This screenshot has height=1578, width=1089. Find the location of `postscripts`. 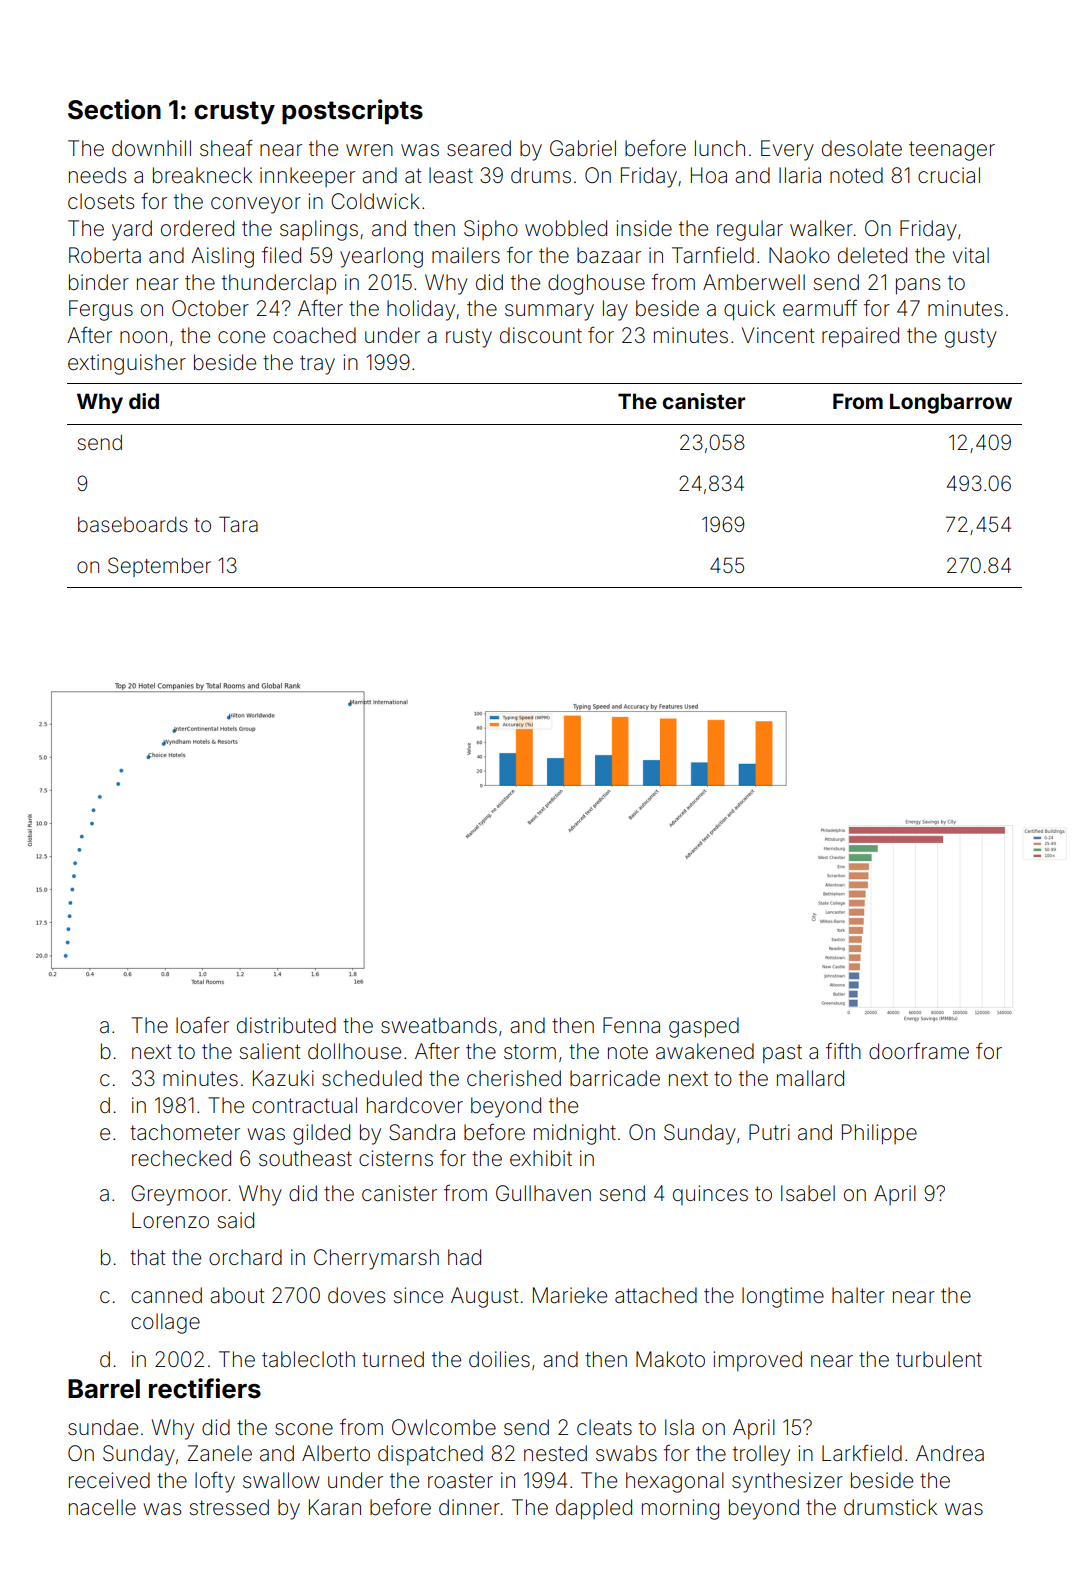

postscripts is located at coordinates (352, 112).
